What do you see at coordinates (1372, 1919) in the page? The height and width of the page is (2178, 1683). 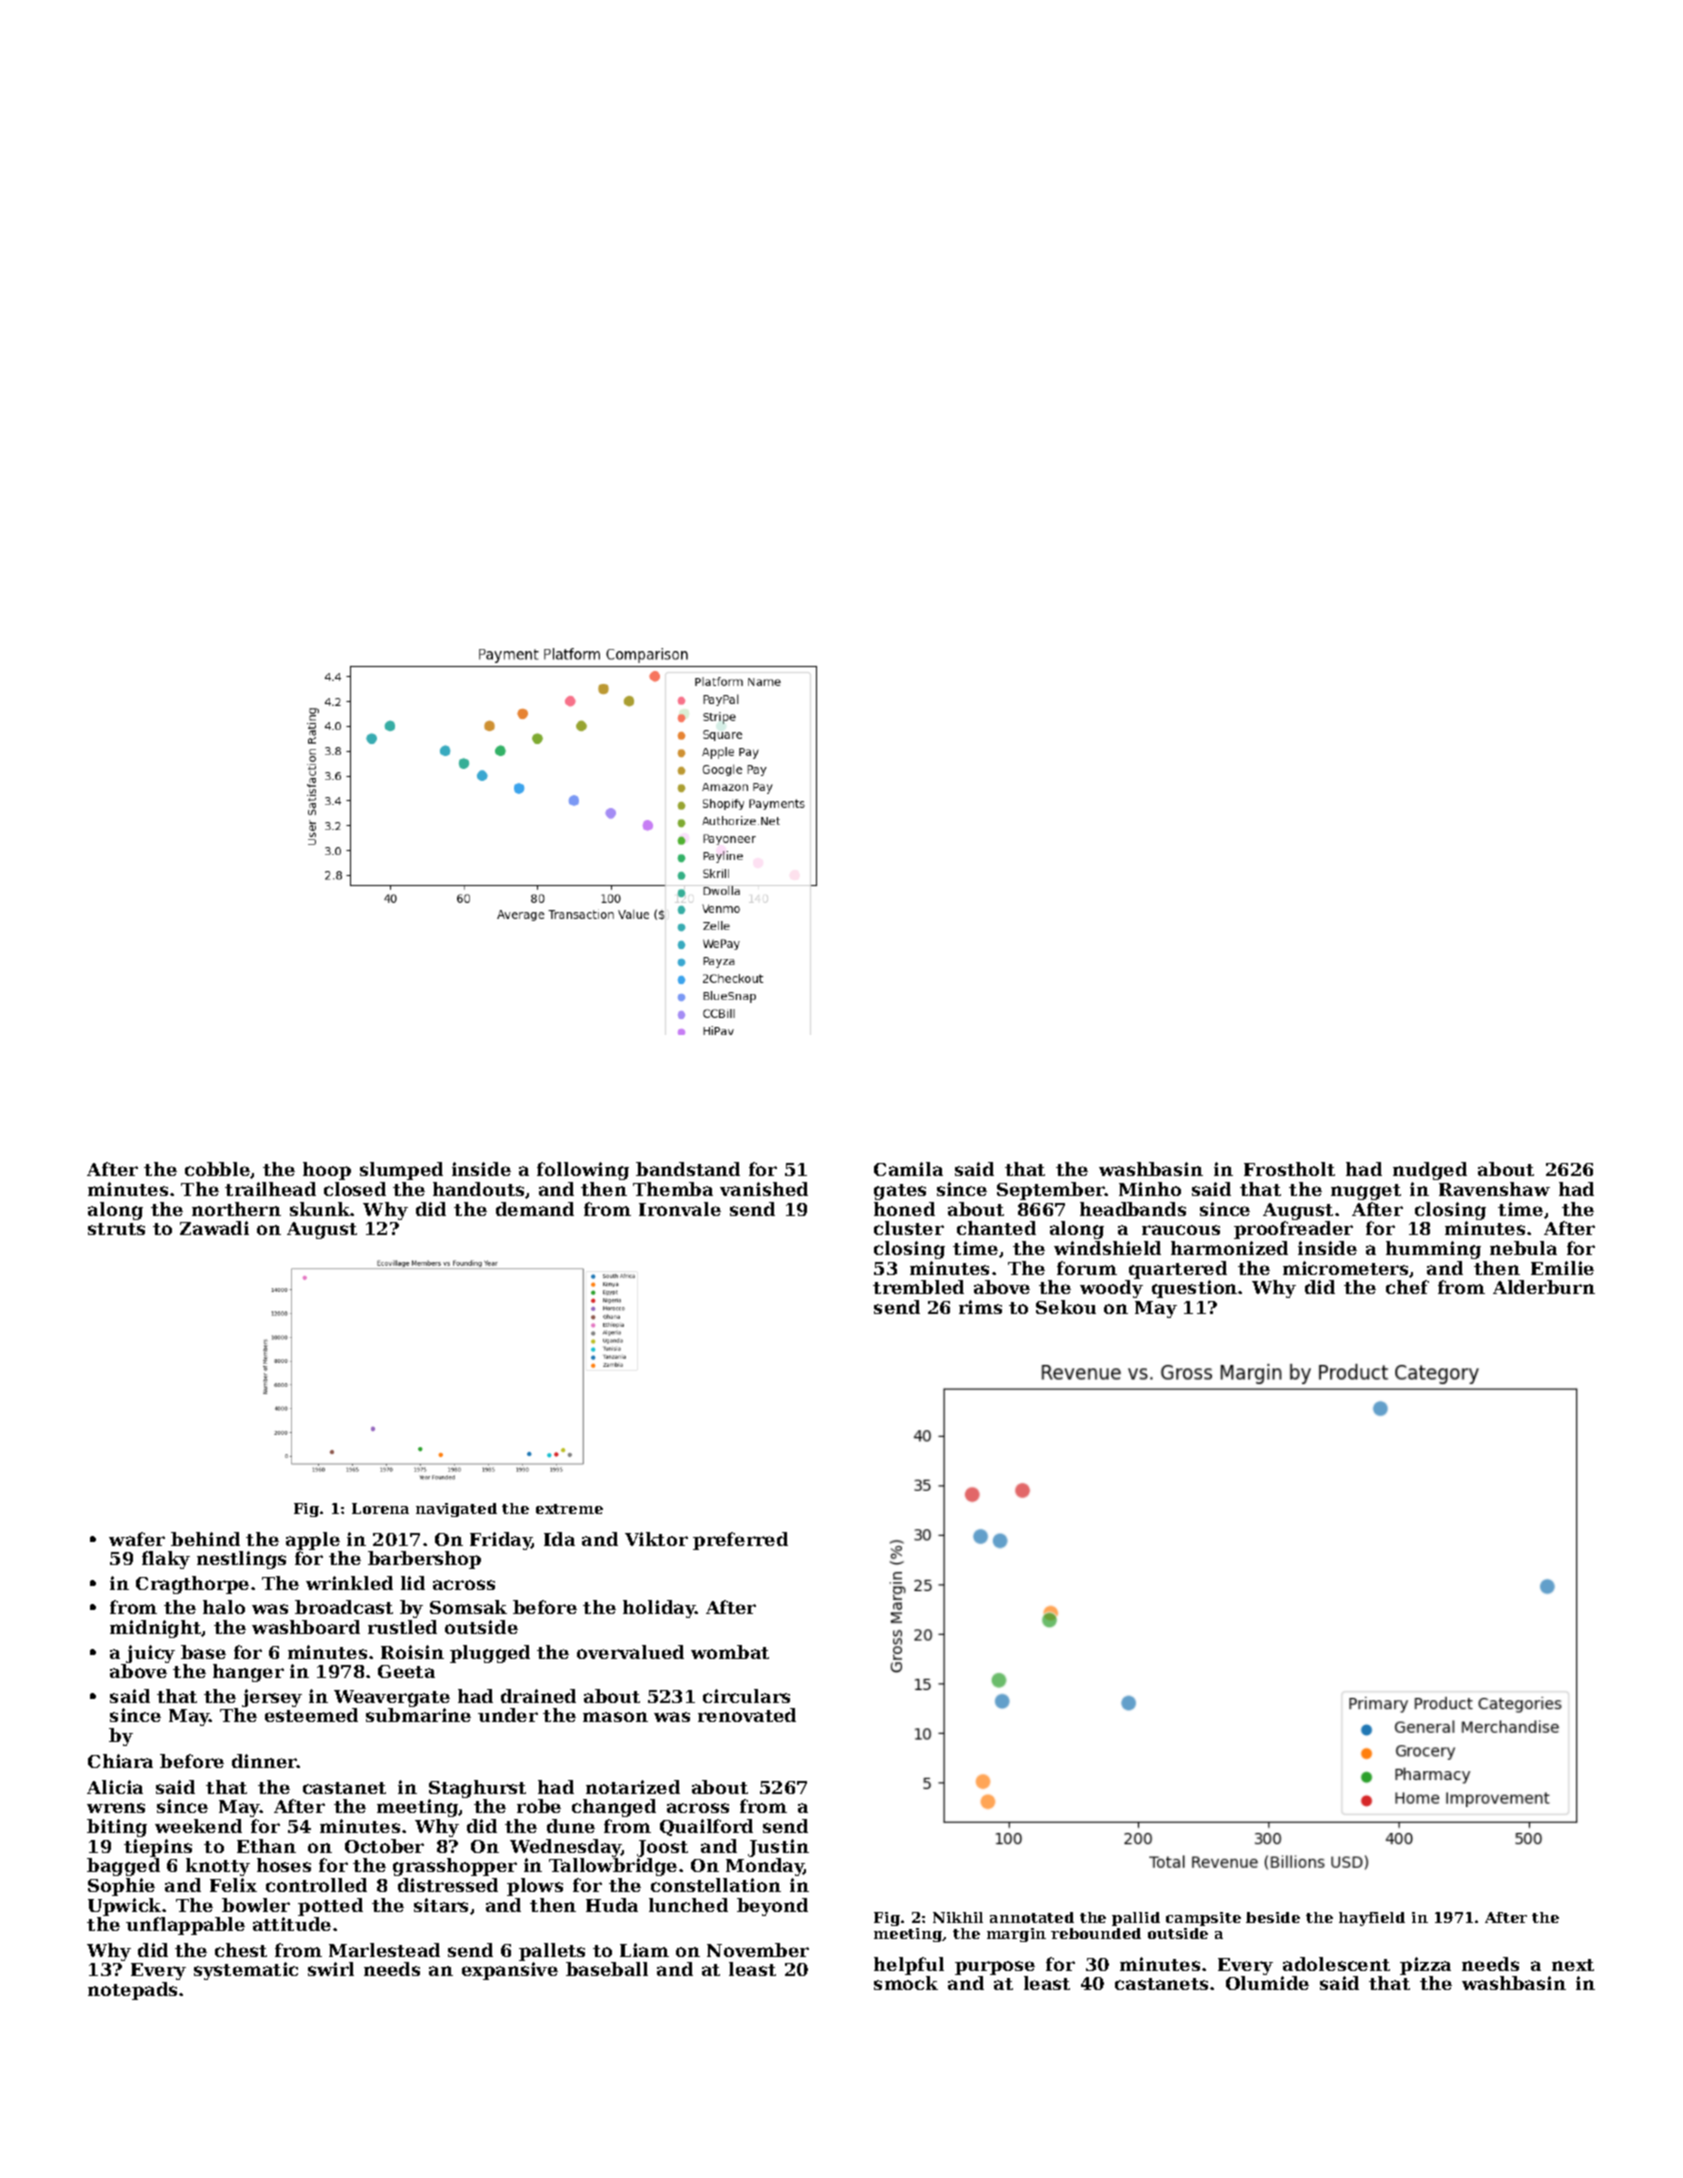 I see `hayfield` at bounding box center [1372, 1919].
